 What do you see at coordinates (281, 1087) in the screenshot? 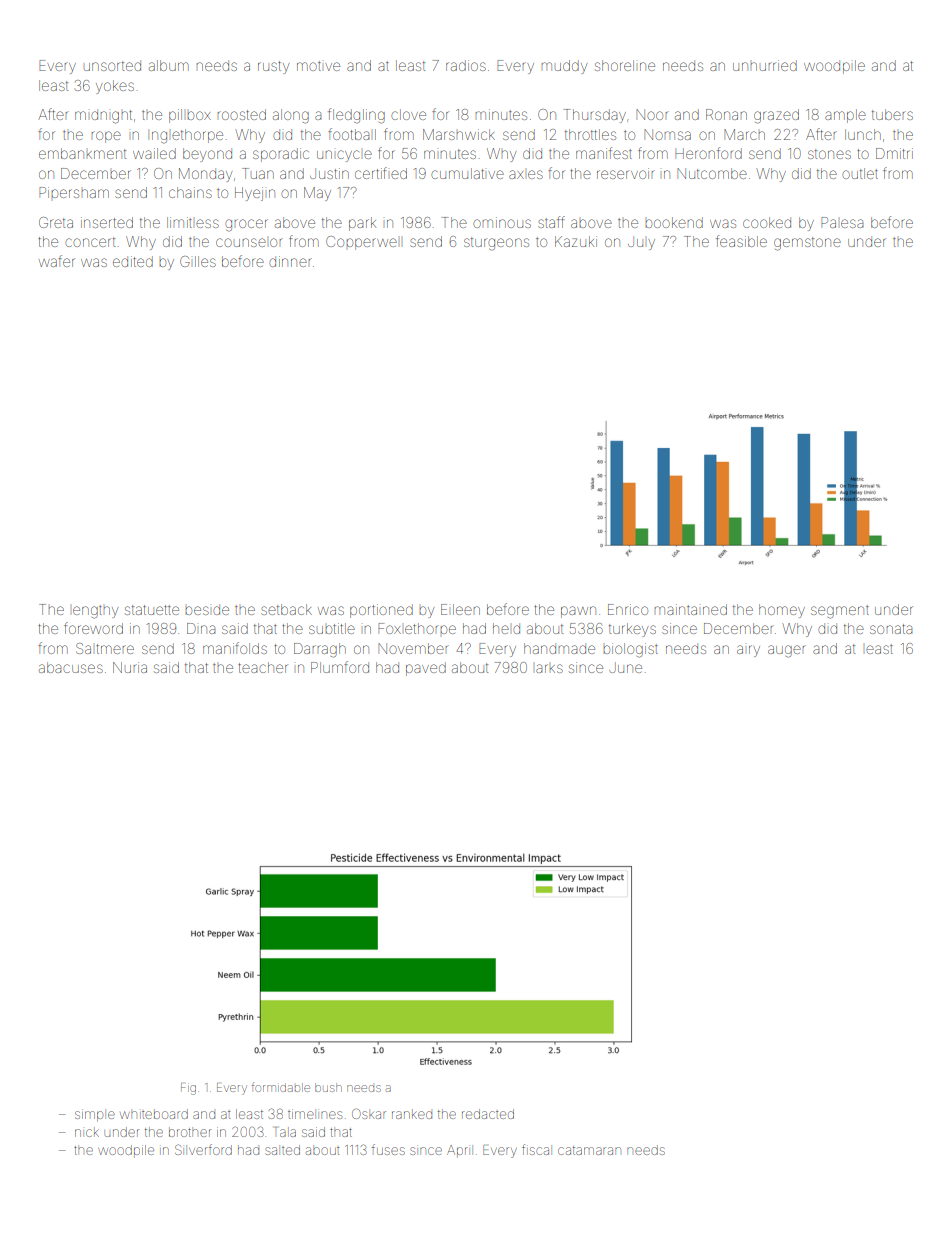
I see `formidable` at bounding box center [281, 1087].
